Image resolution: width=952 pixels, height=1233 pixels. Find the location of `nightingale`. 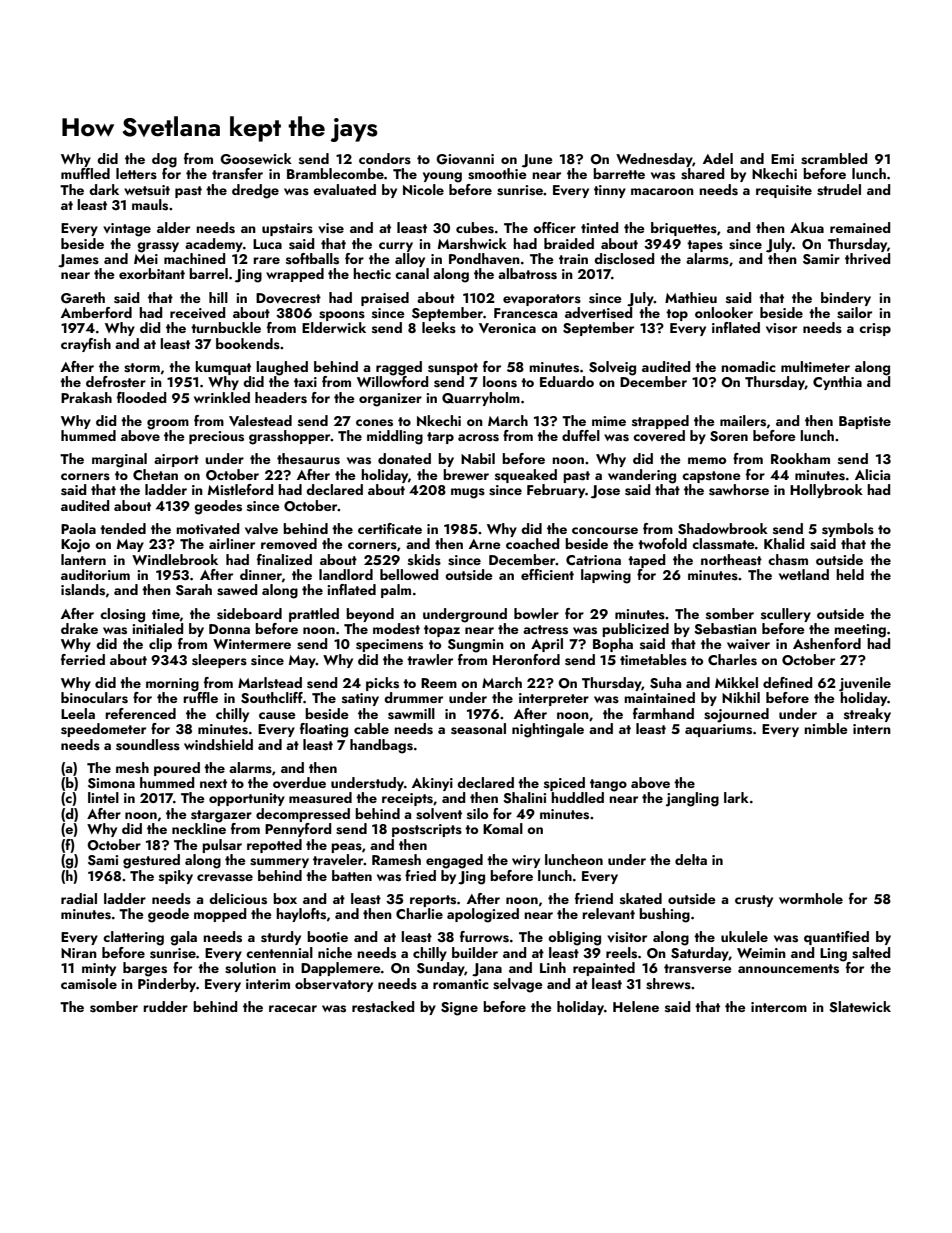

nightingale is located at coordinates (548, 730).
